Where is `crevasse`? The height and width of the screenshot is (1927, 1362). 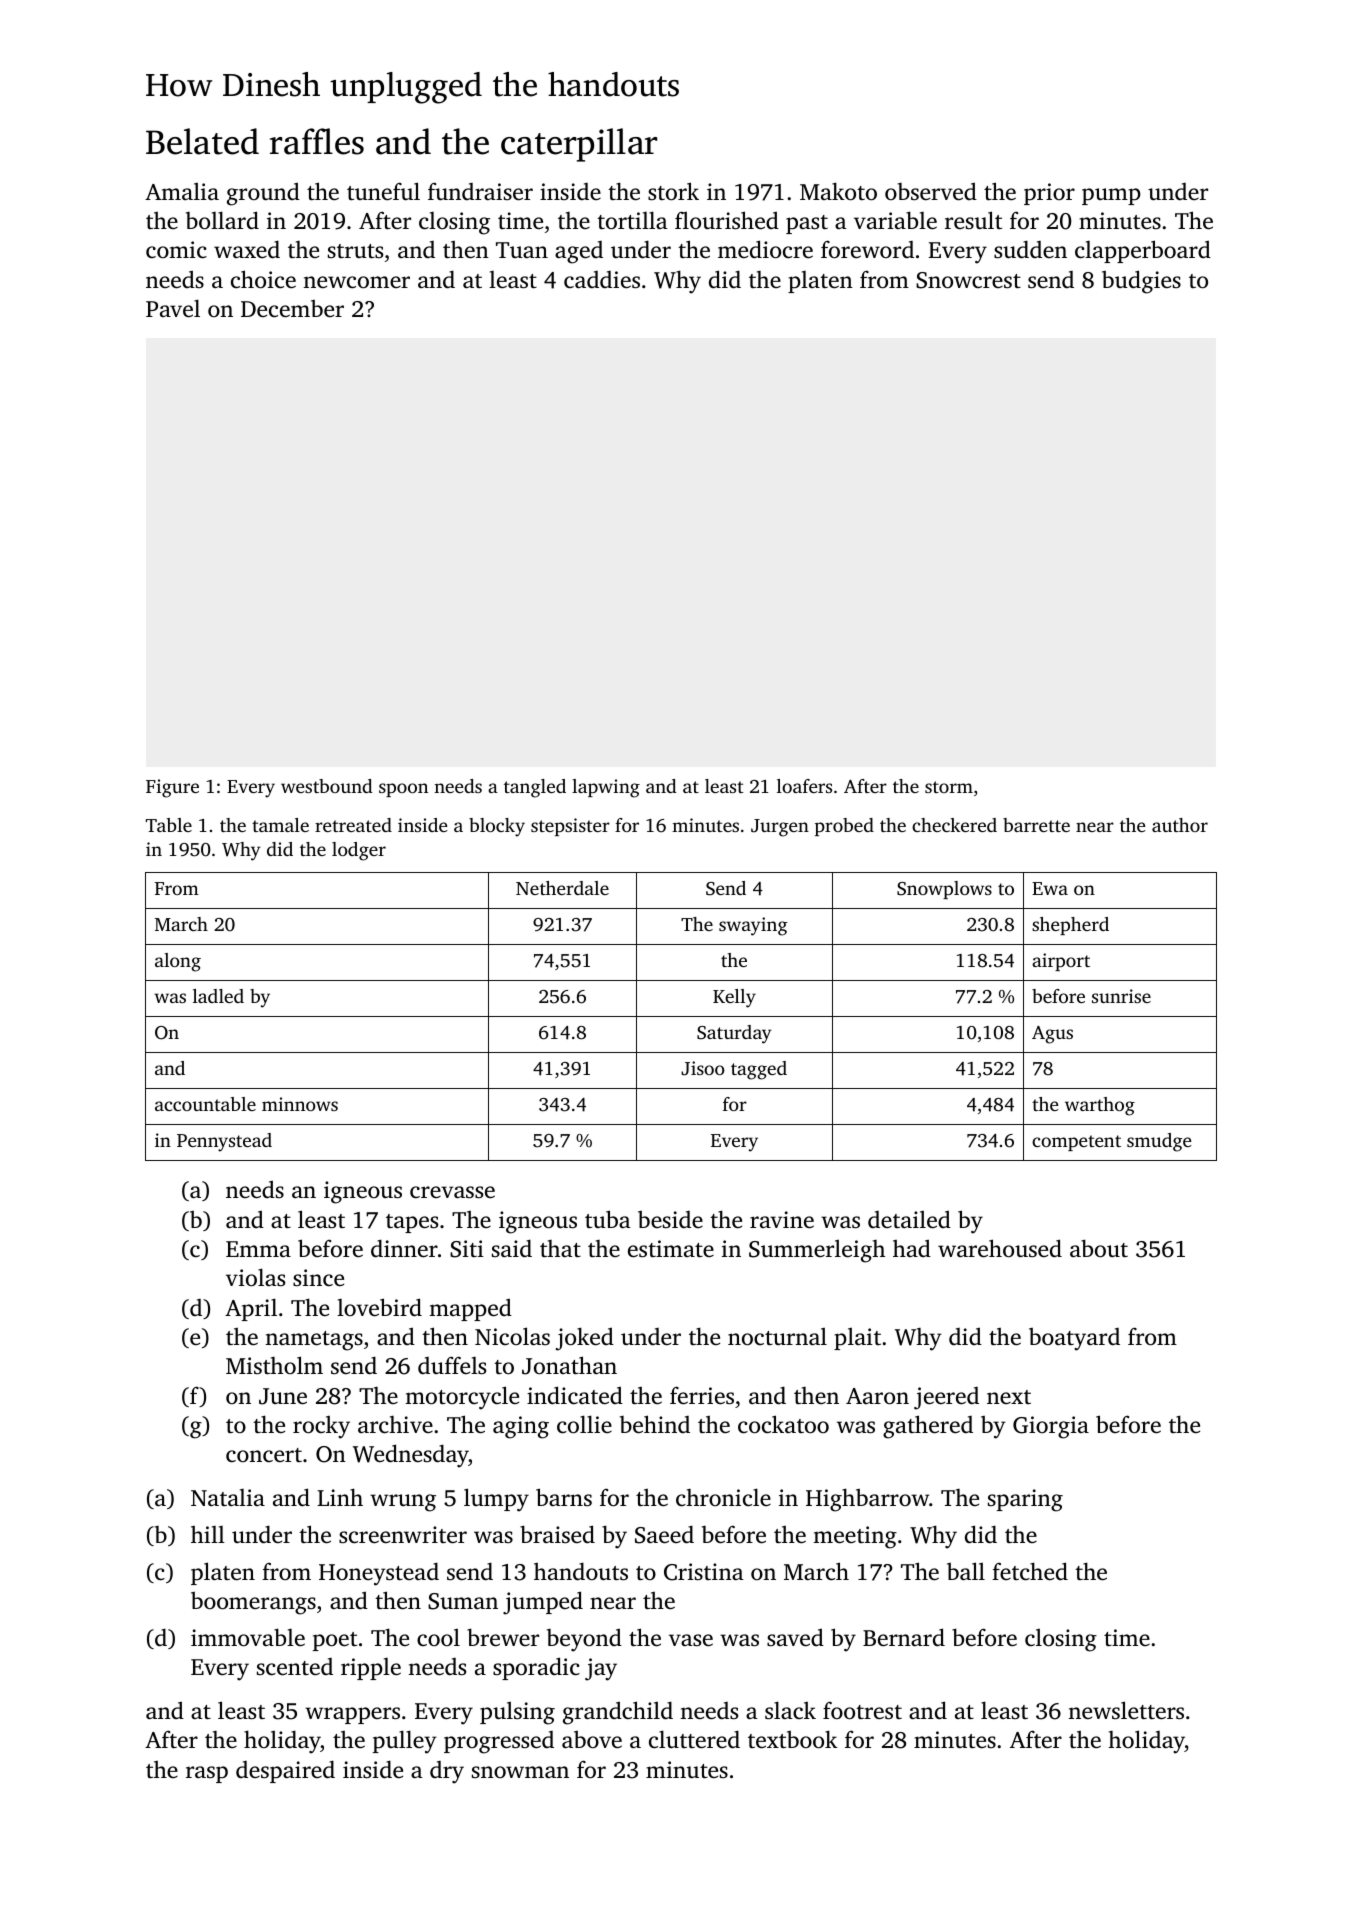 crevasse is located at coordinates (452, 1192).
